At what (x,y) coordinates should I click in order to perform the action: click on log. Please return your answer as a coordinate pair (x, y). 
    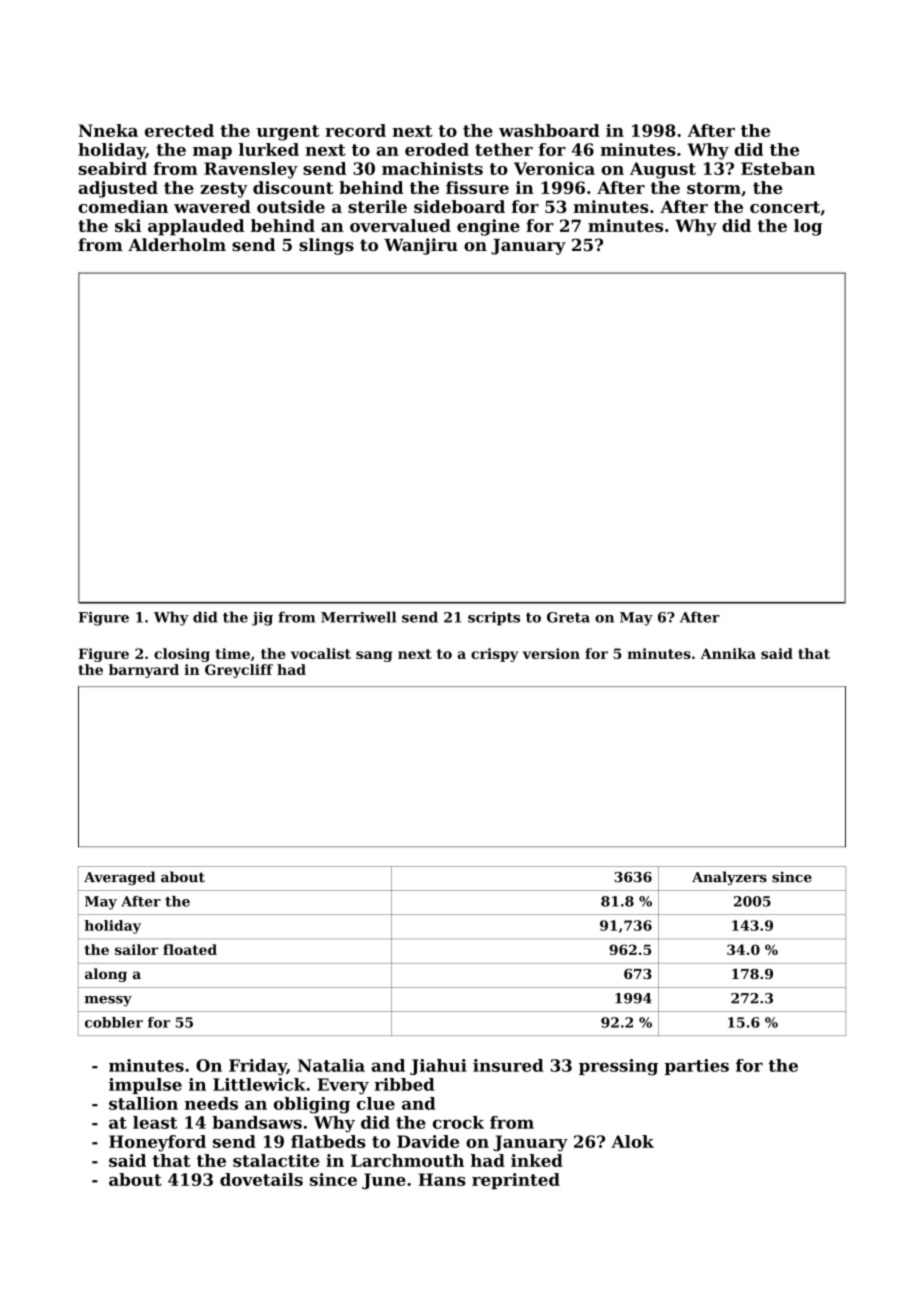
    Looking at the image, I should click on (808, 227).
